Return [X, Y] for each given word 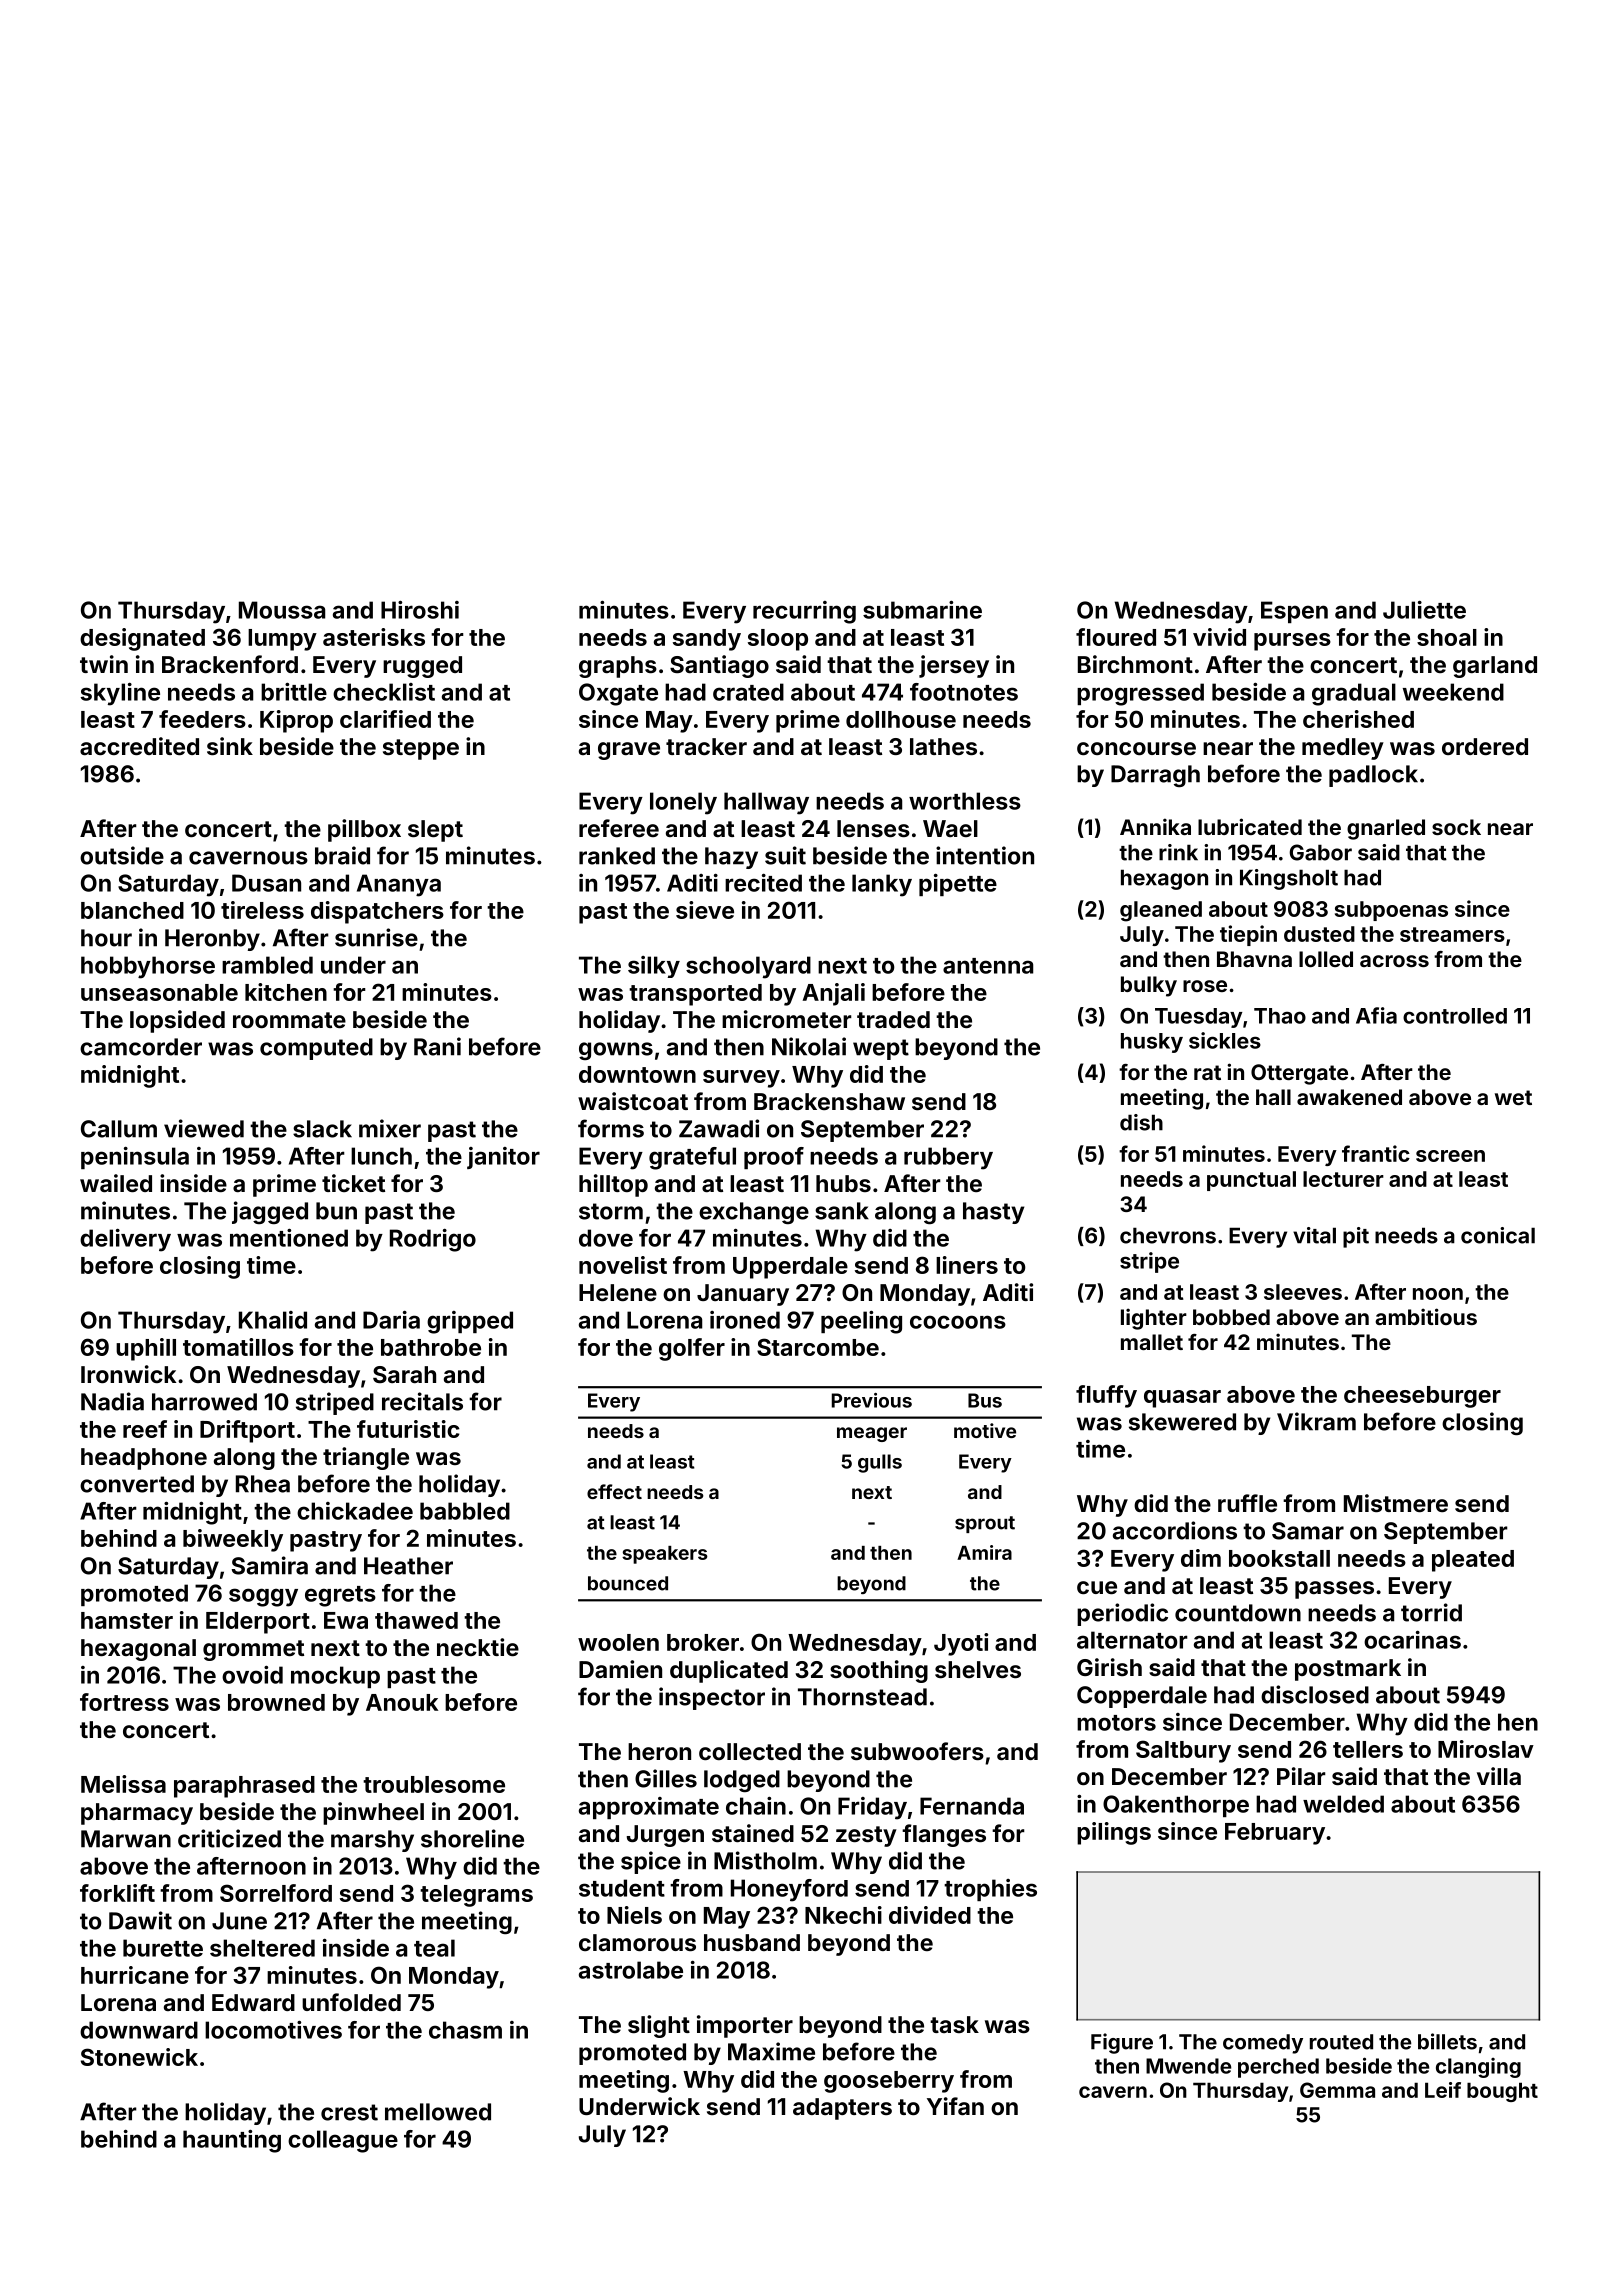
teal [434, 1948]
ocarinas [1412, 1640]
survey [741, 1079]
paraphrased [244, 1787]
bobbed [1231, 1317]
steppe [421, 749]
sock [1456, 827]
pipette [958, 885]
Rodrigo [433, 1240]
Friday [872, 1808]
